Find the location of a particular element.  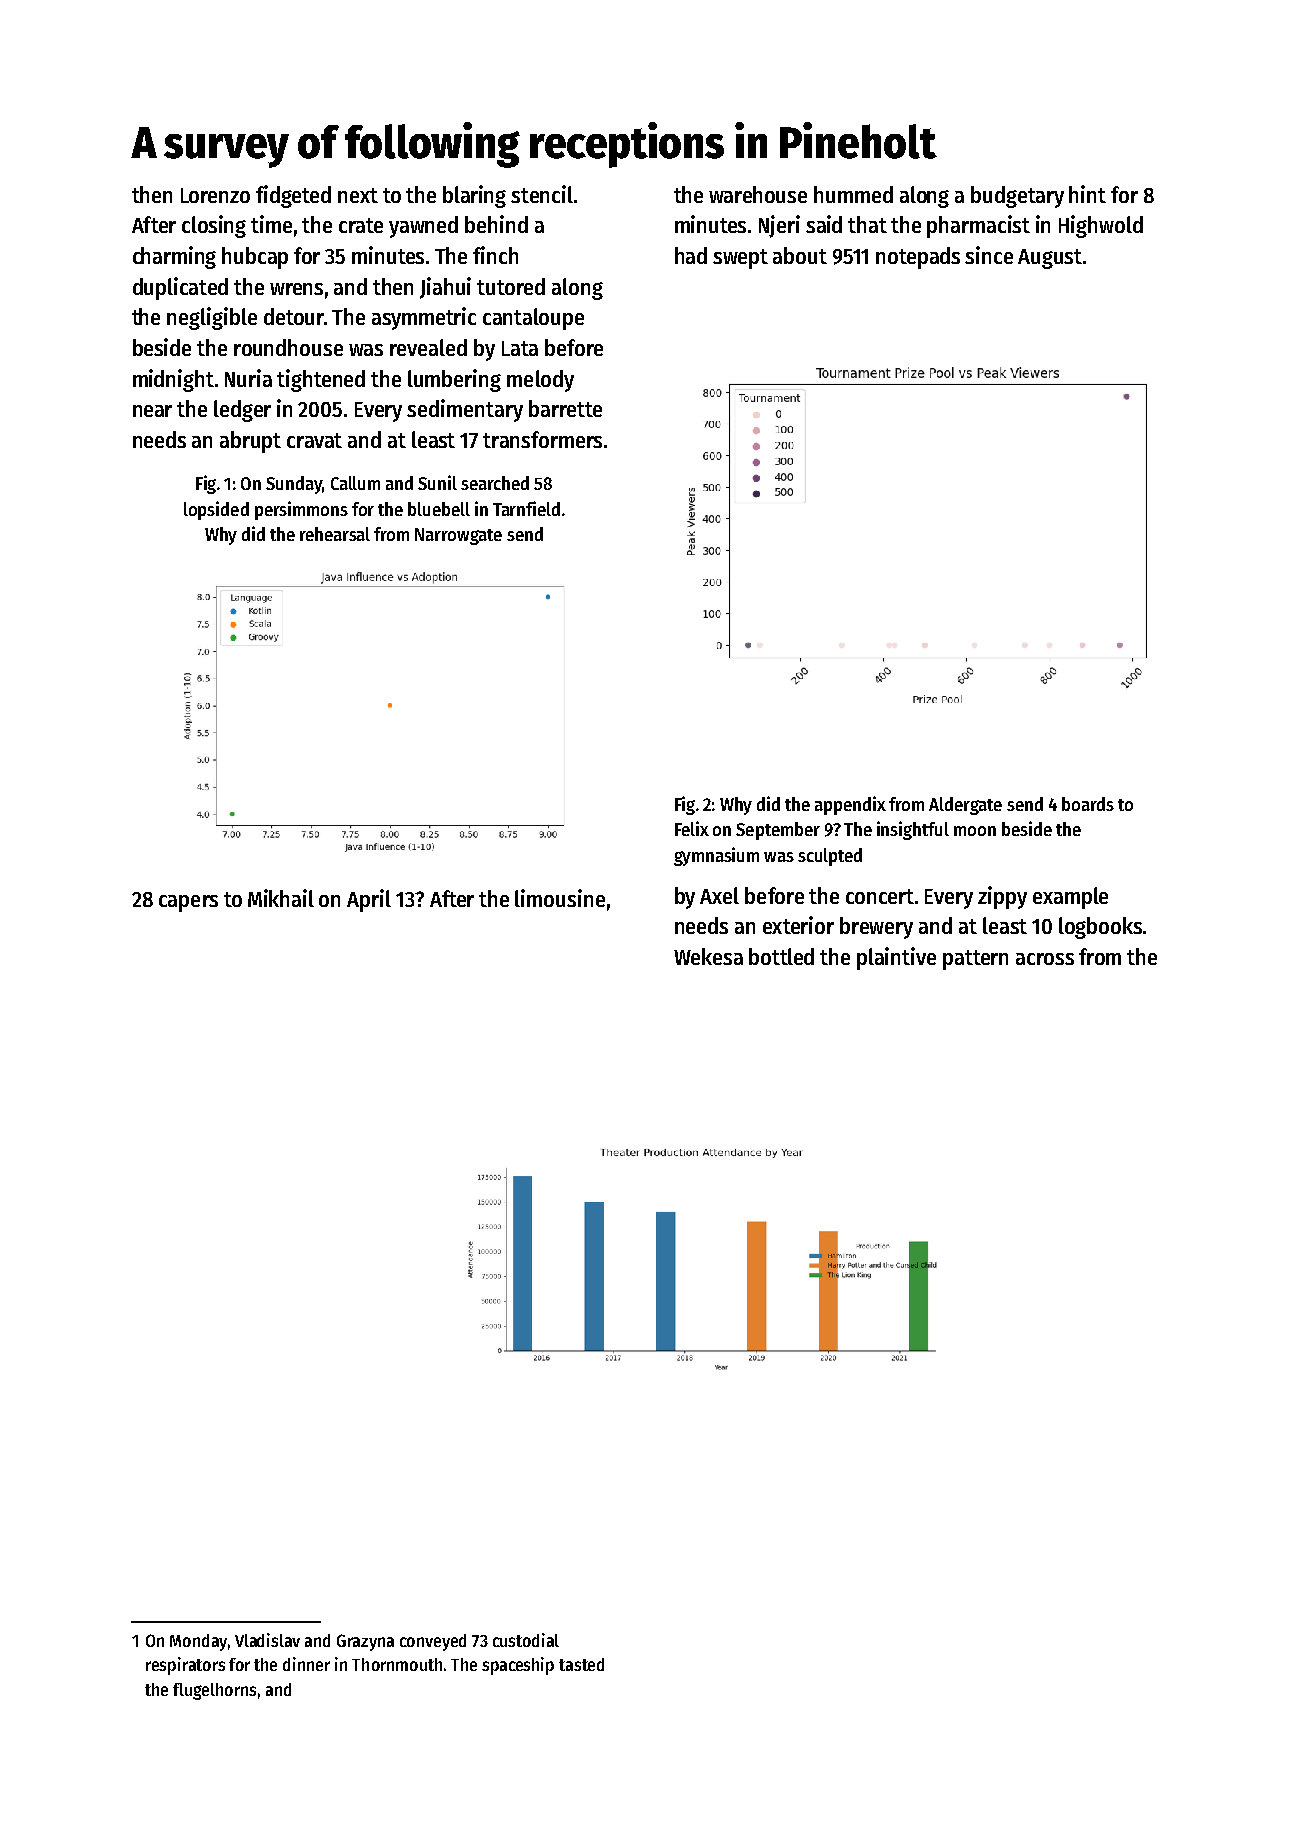

that is located at coordinates (867, 224).
